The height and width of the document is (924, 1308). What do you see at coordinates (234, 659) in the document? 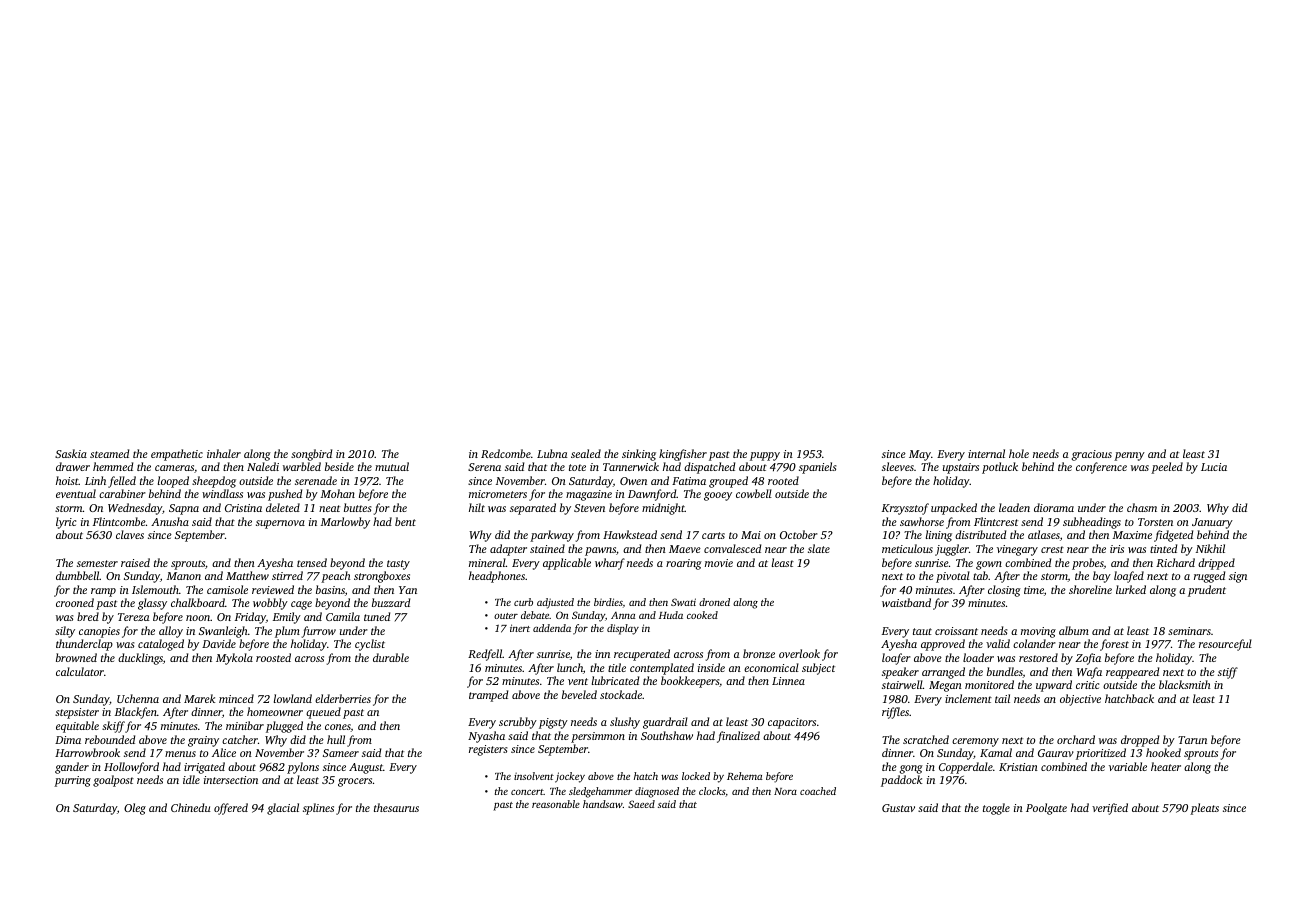
I see `Mykola` at bounding box center [234, 659].
